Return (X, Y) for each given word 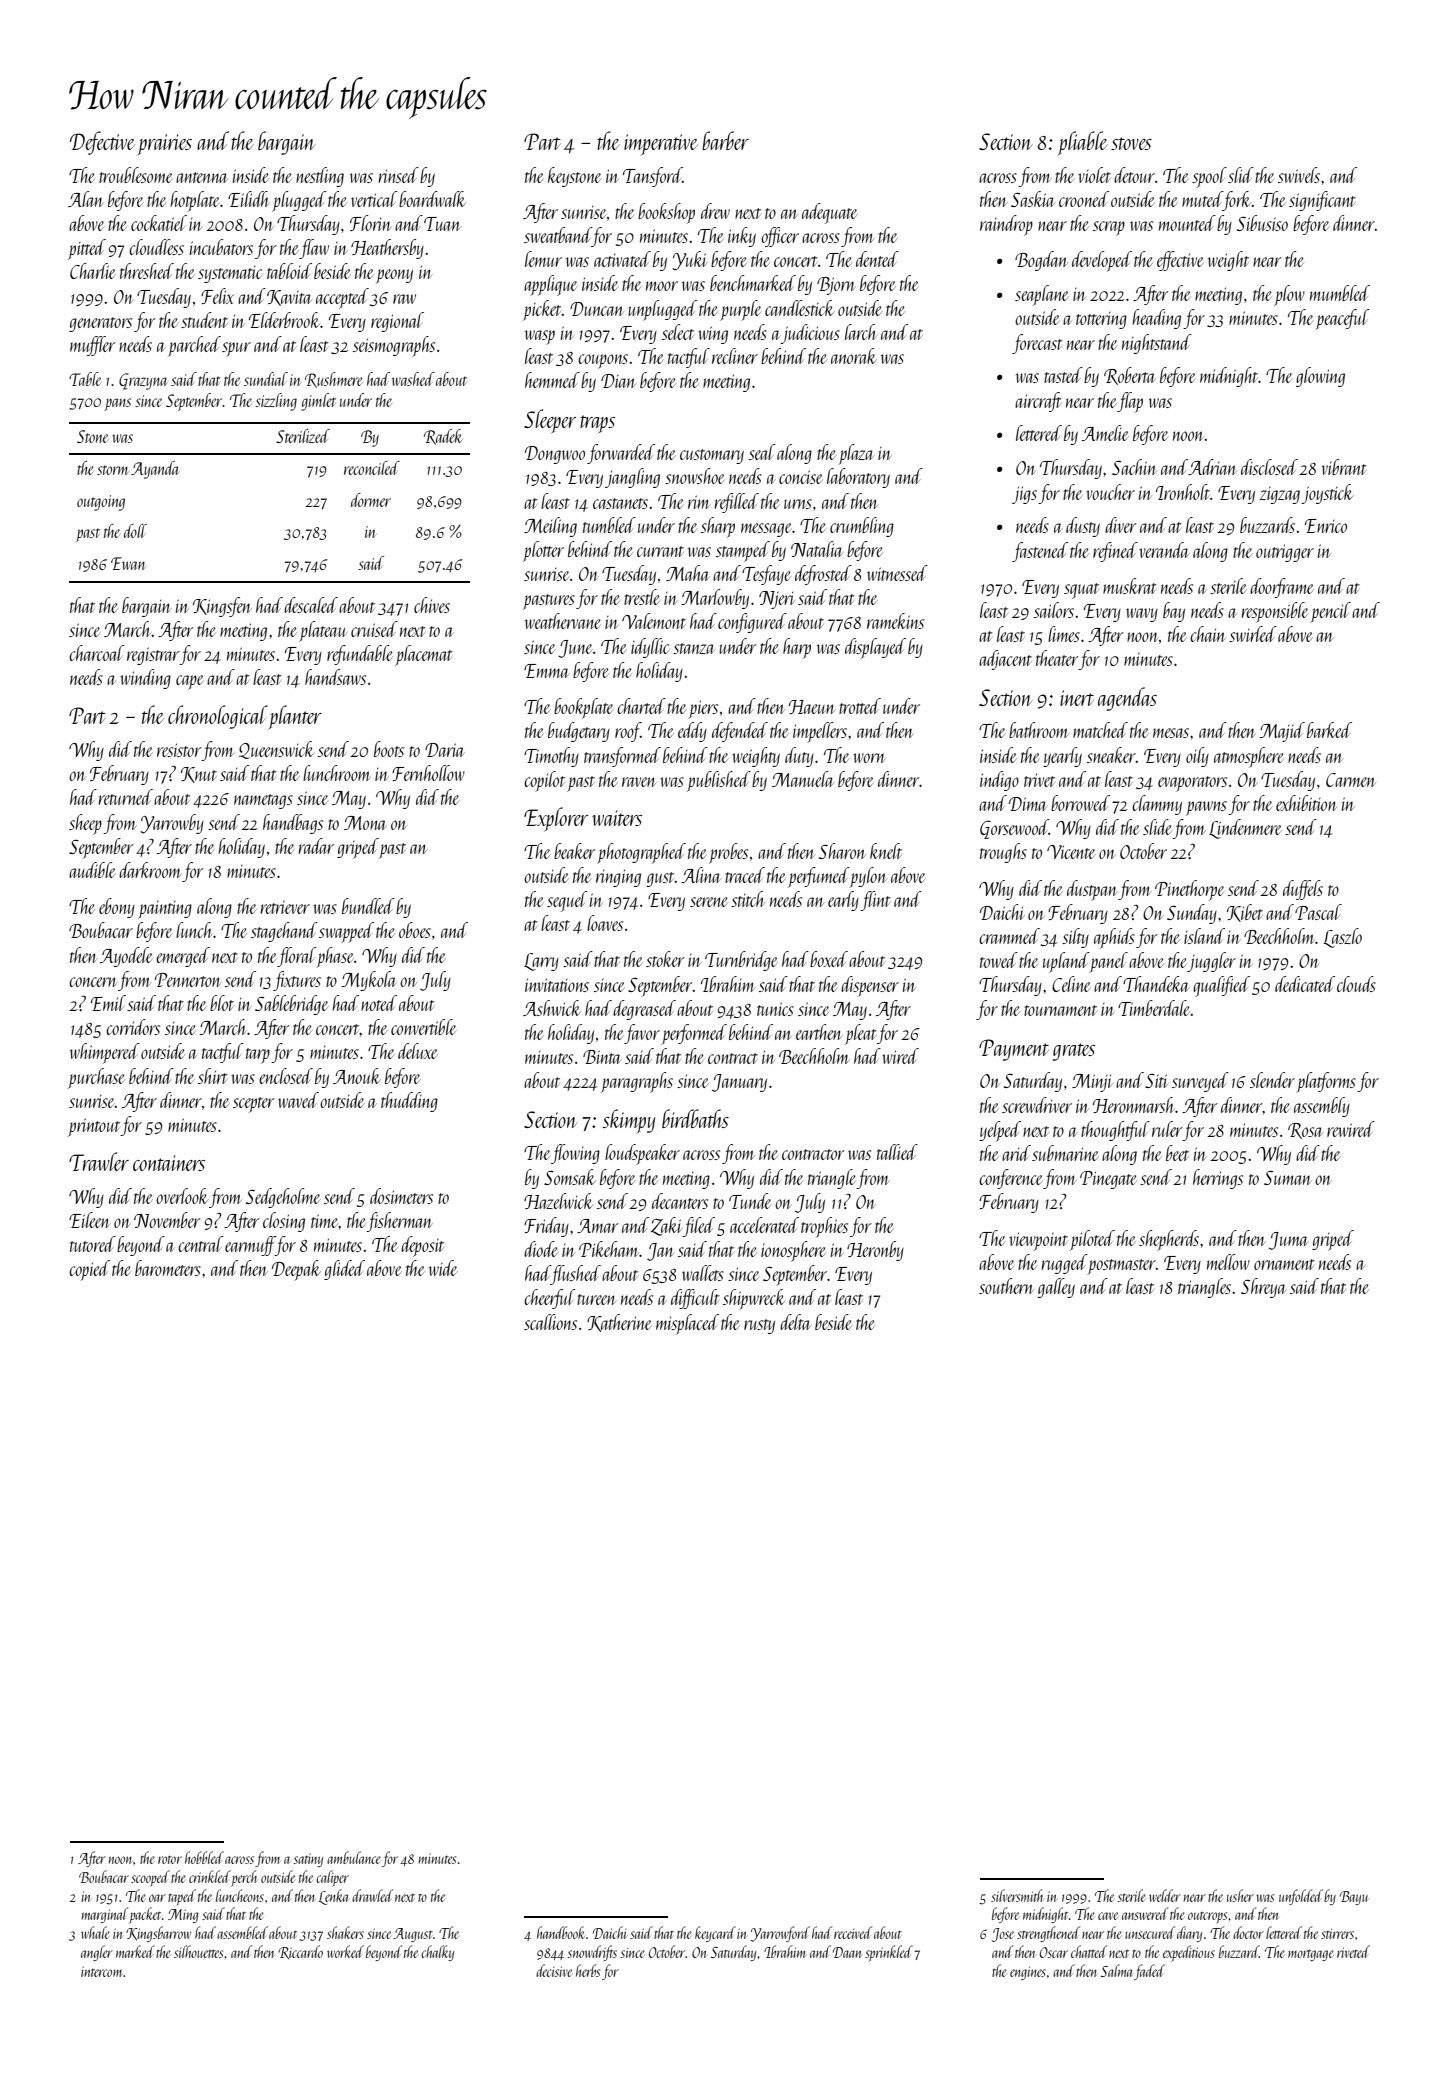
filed (699, 1227)
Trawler (99, 1161)
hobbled (204, 1857)
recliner (735, 356)
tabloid (289, 271)
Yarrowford (780, 1934)
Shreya (1264, 1288)
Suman (1288, 1178)
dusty (1083, 527)
